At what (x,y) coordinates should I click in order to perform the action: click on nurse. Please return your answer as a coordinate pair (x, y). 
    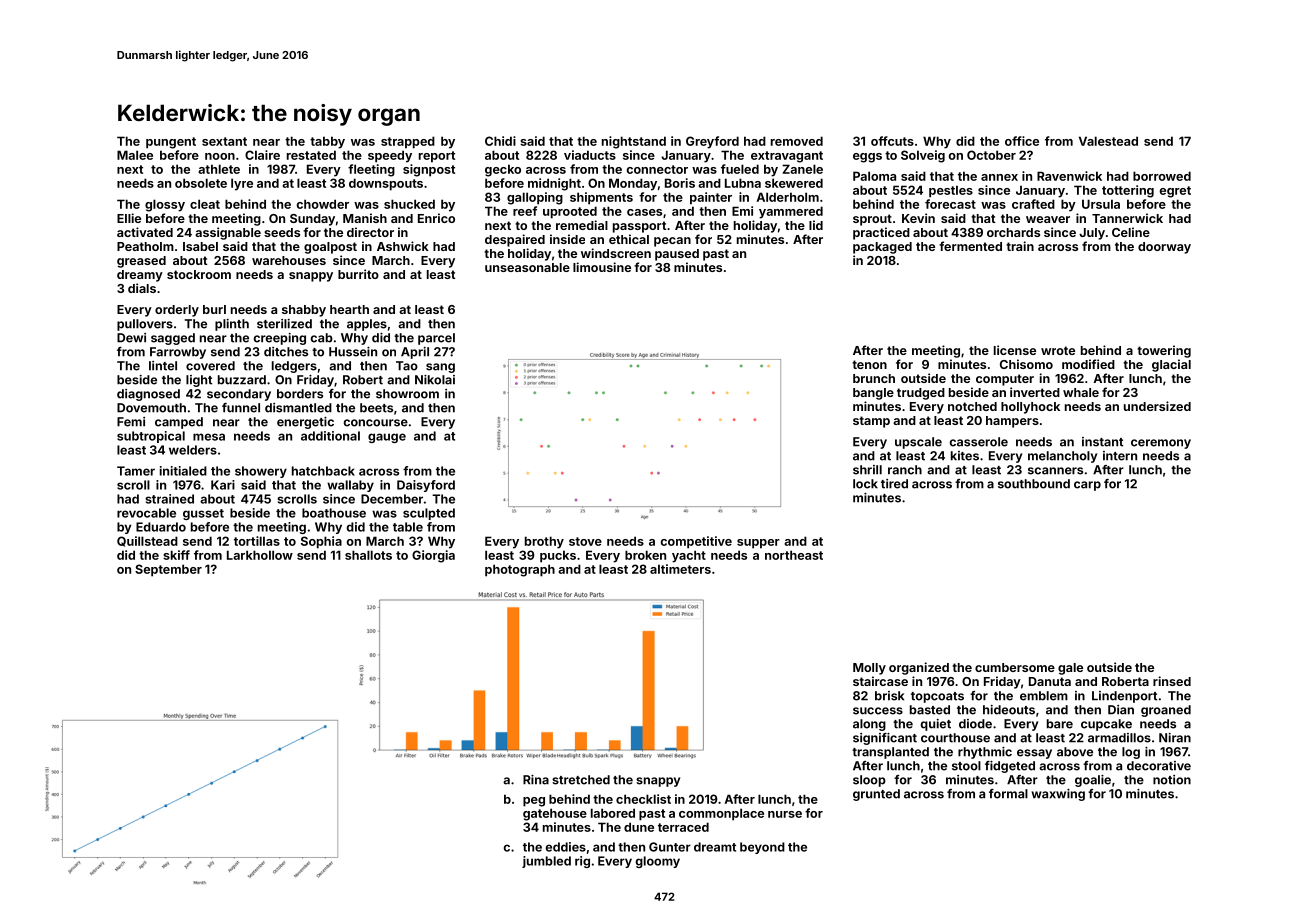
    Looking at the image, I should click on (785, 814).
